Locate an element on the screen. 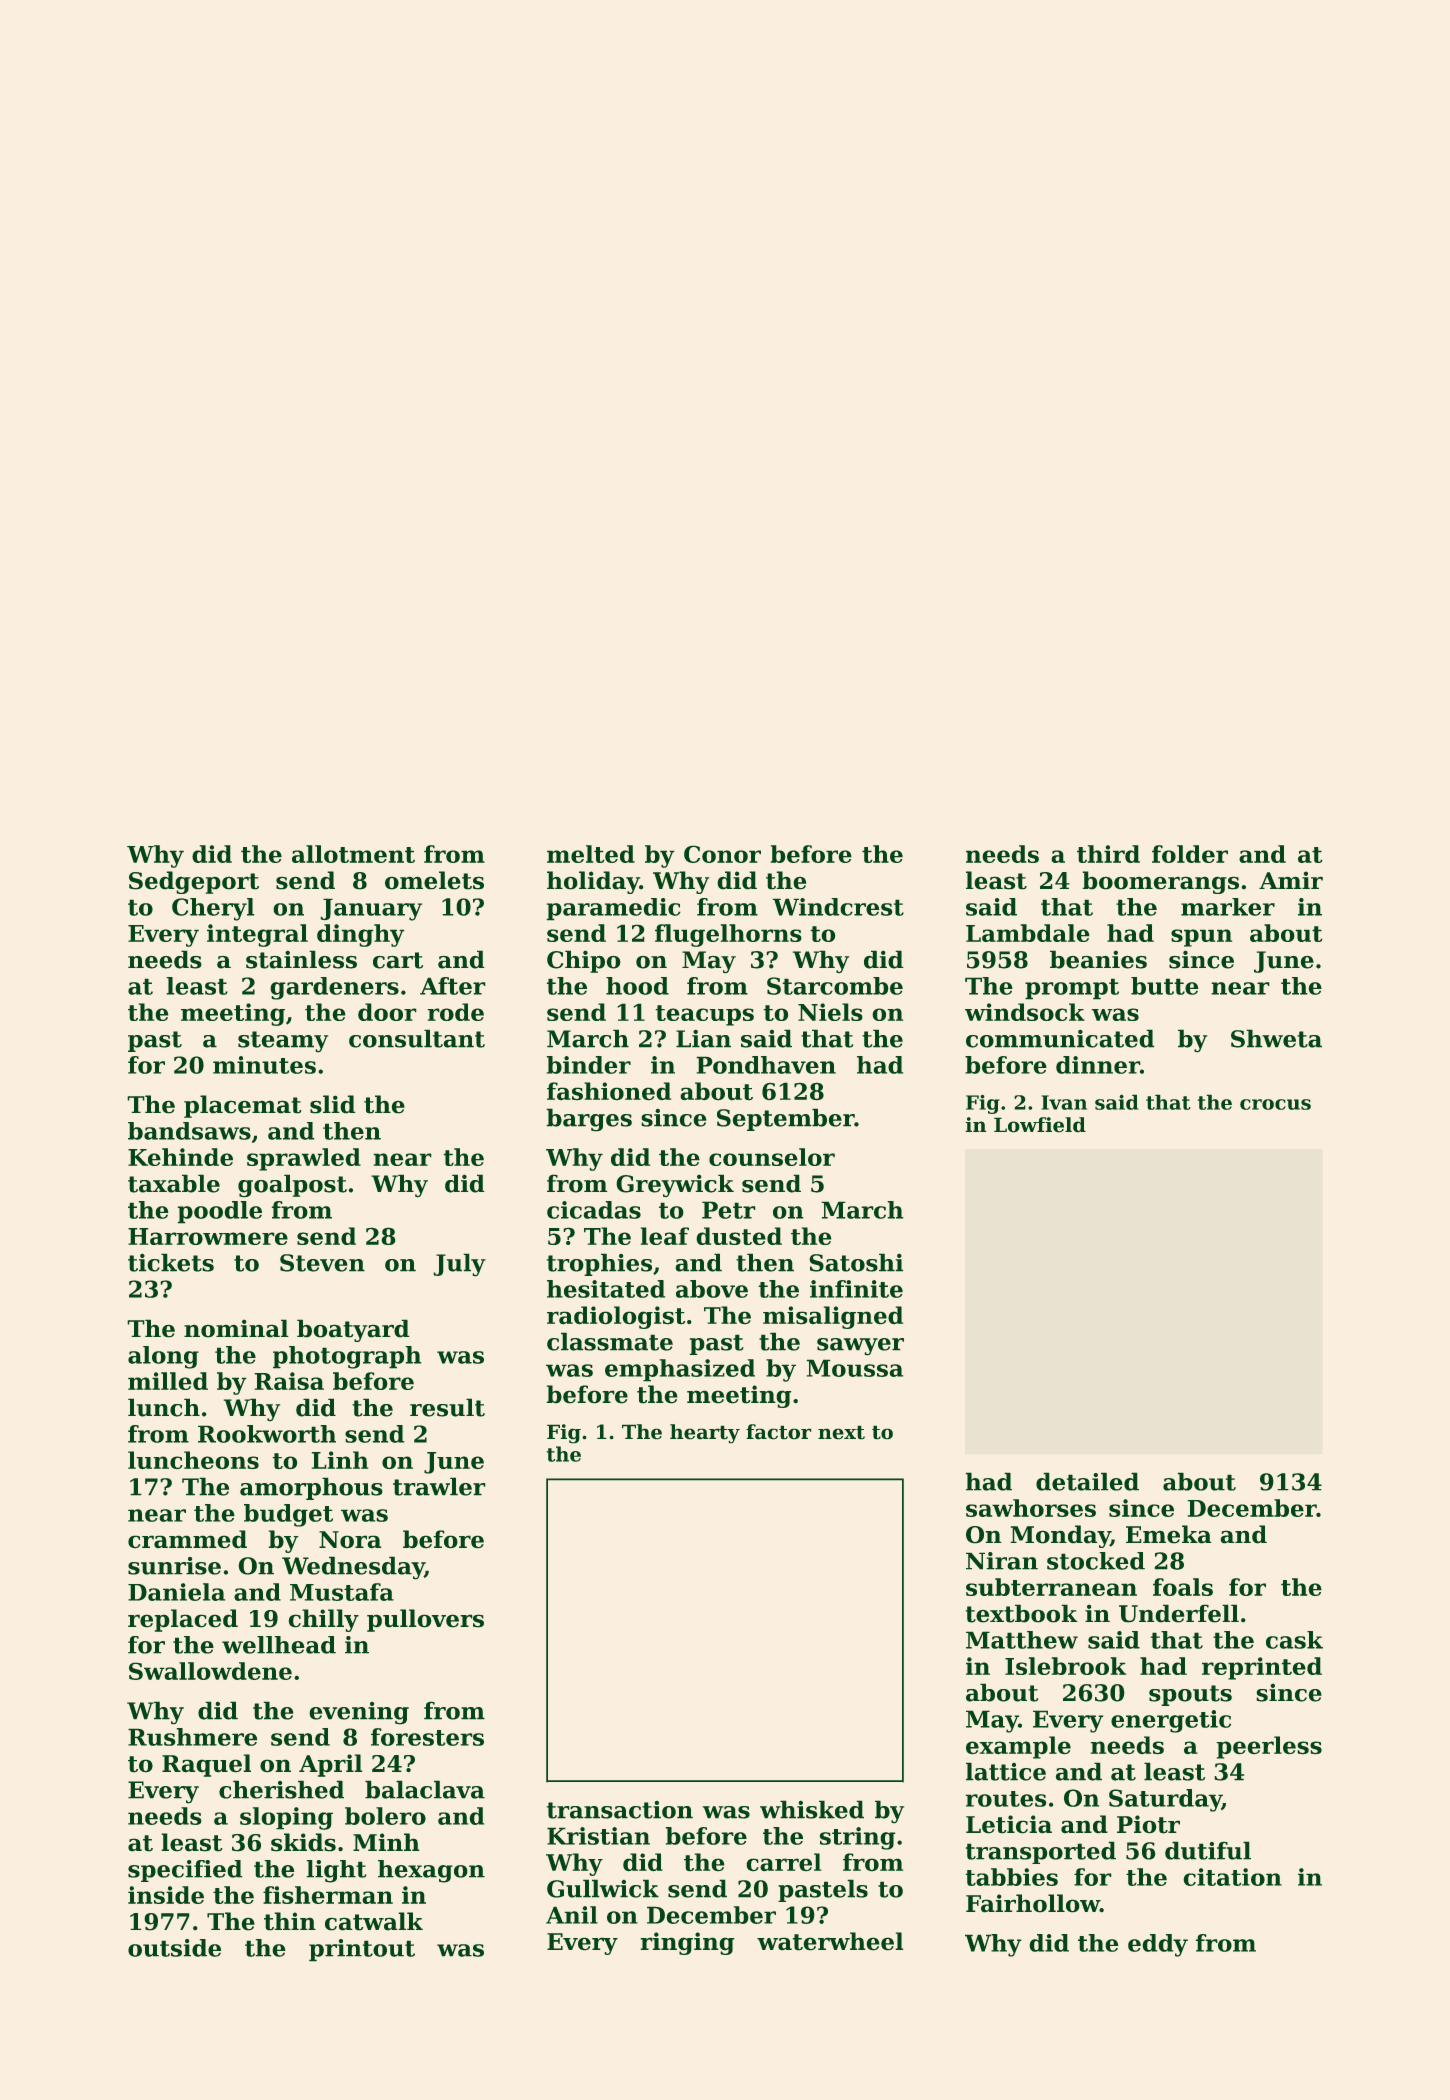  Harrowmere is located at coordinates (208, 1236).
